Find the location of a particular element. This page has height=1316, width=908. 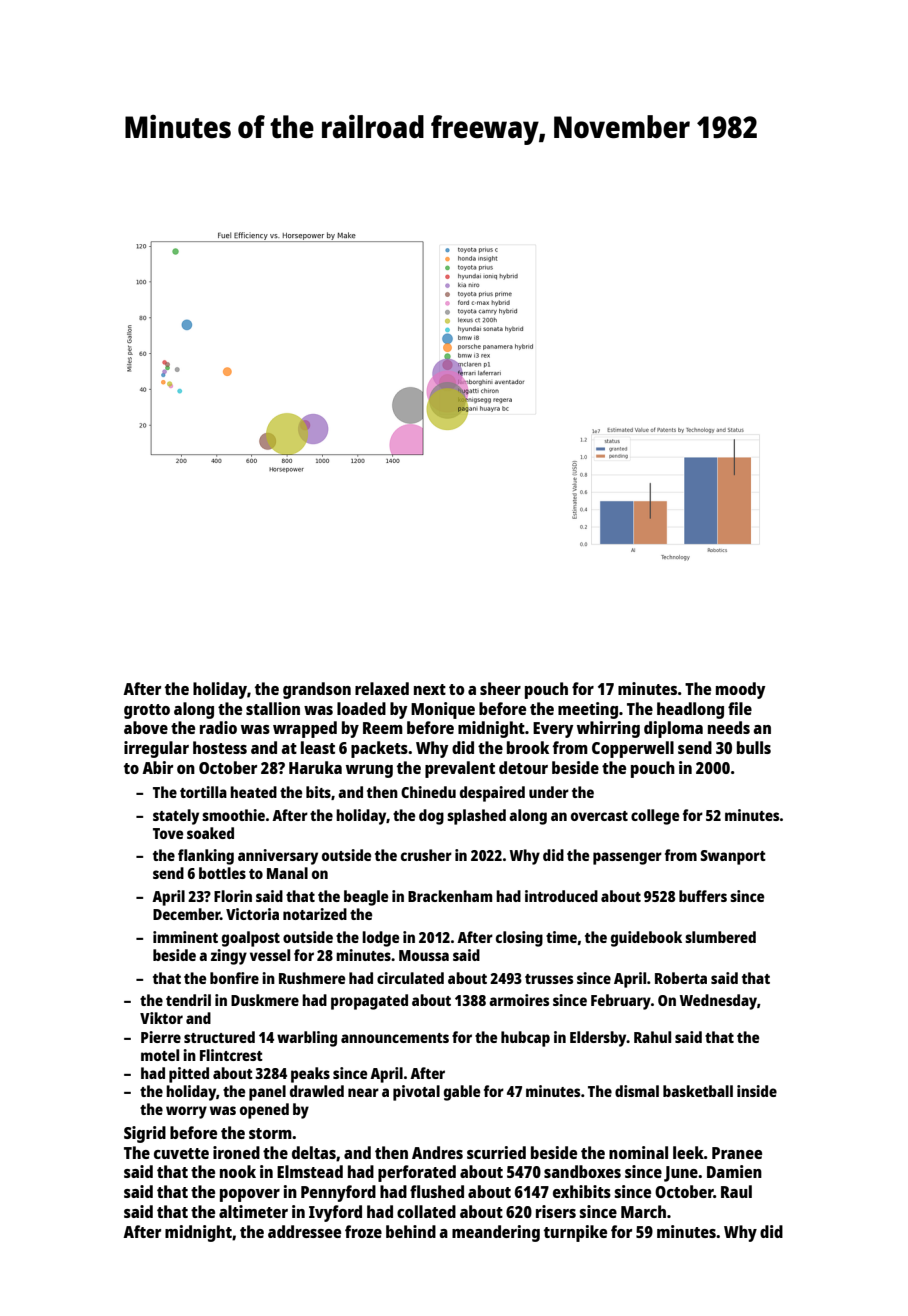

grandson is located at coordinates (317, 690).
